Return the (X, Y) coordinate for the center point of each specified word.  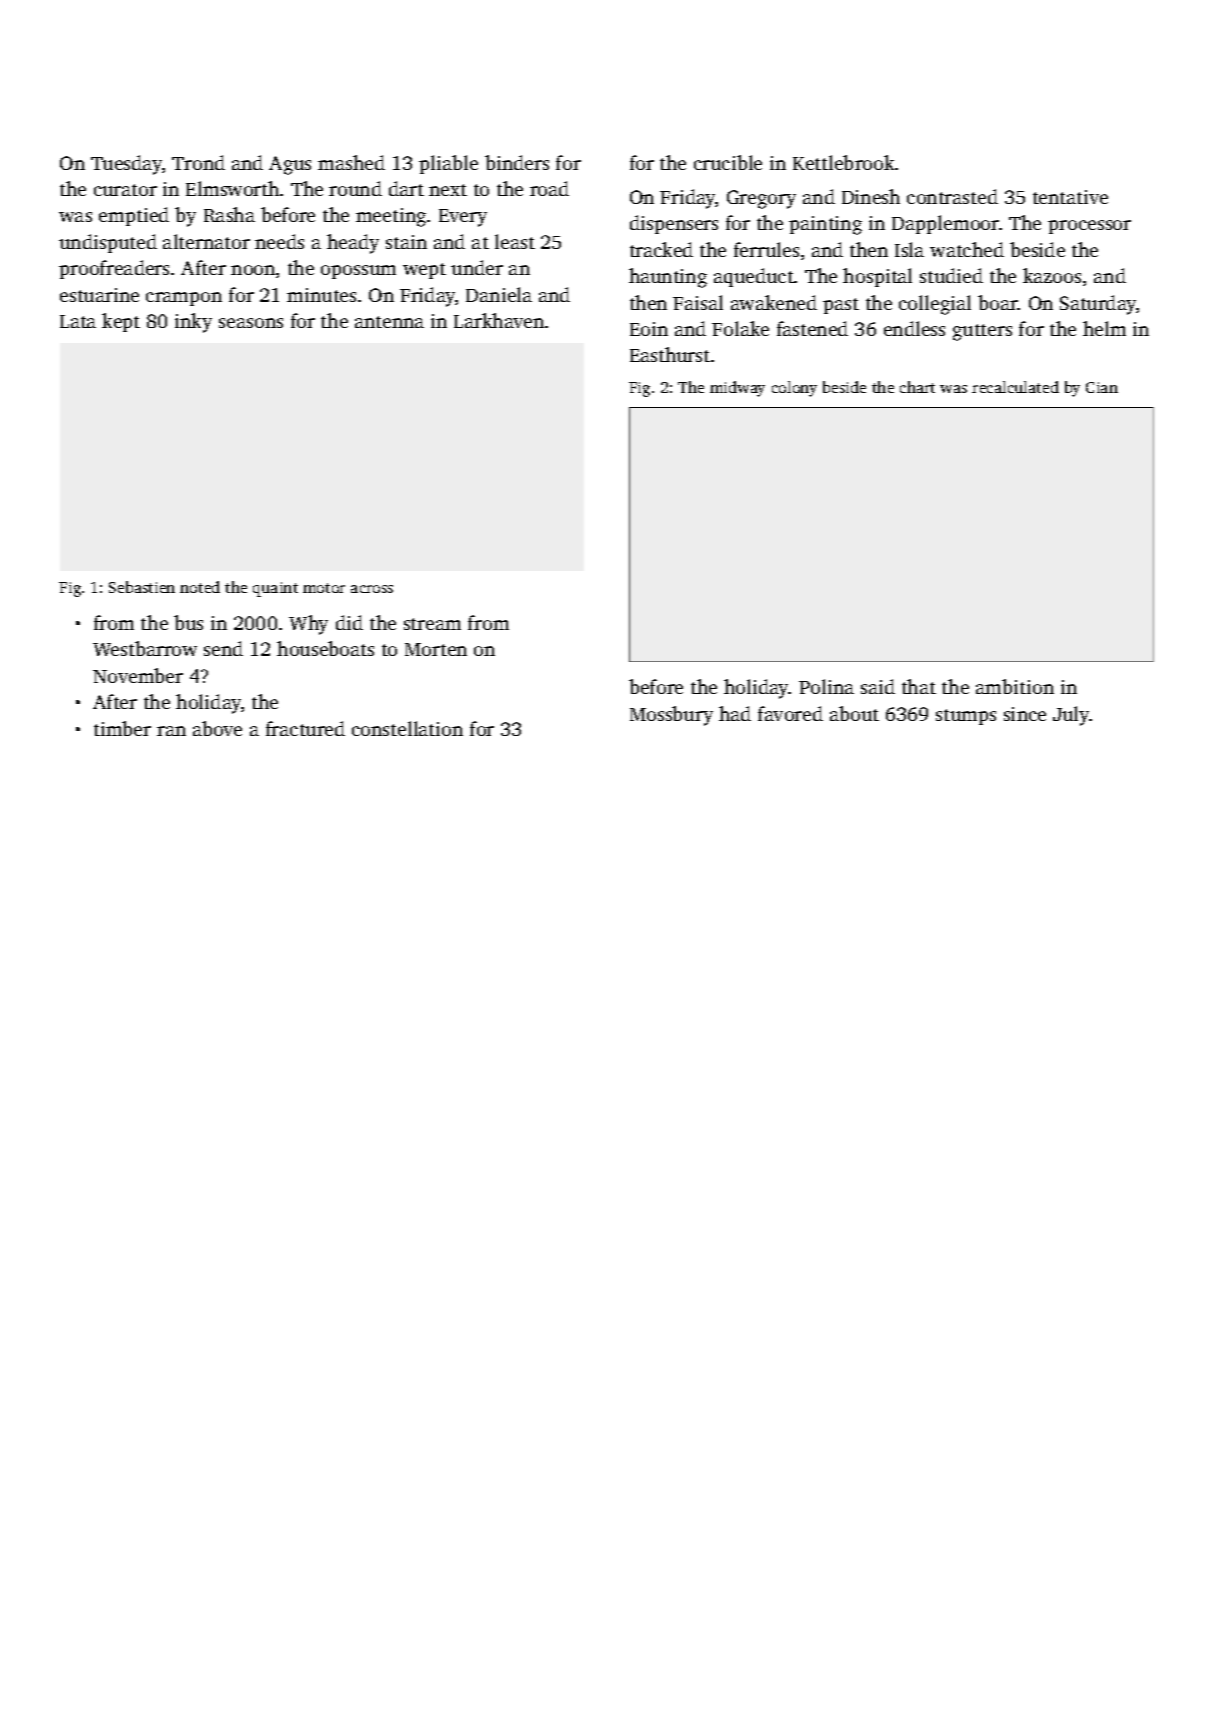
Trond (198, 162)
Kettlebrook (843, 162)
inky (193, 323)
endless (914, 328)
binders (517, 162)
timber (122, 728)
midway (737, 389)
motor (324, 588)
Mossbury (671, 716)
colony (794, 389)
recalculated (1015, 387)
